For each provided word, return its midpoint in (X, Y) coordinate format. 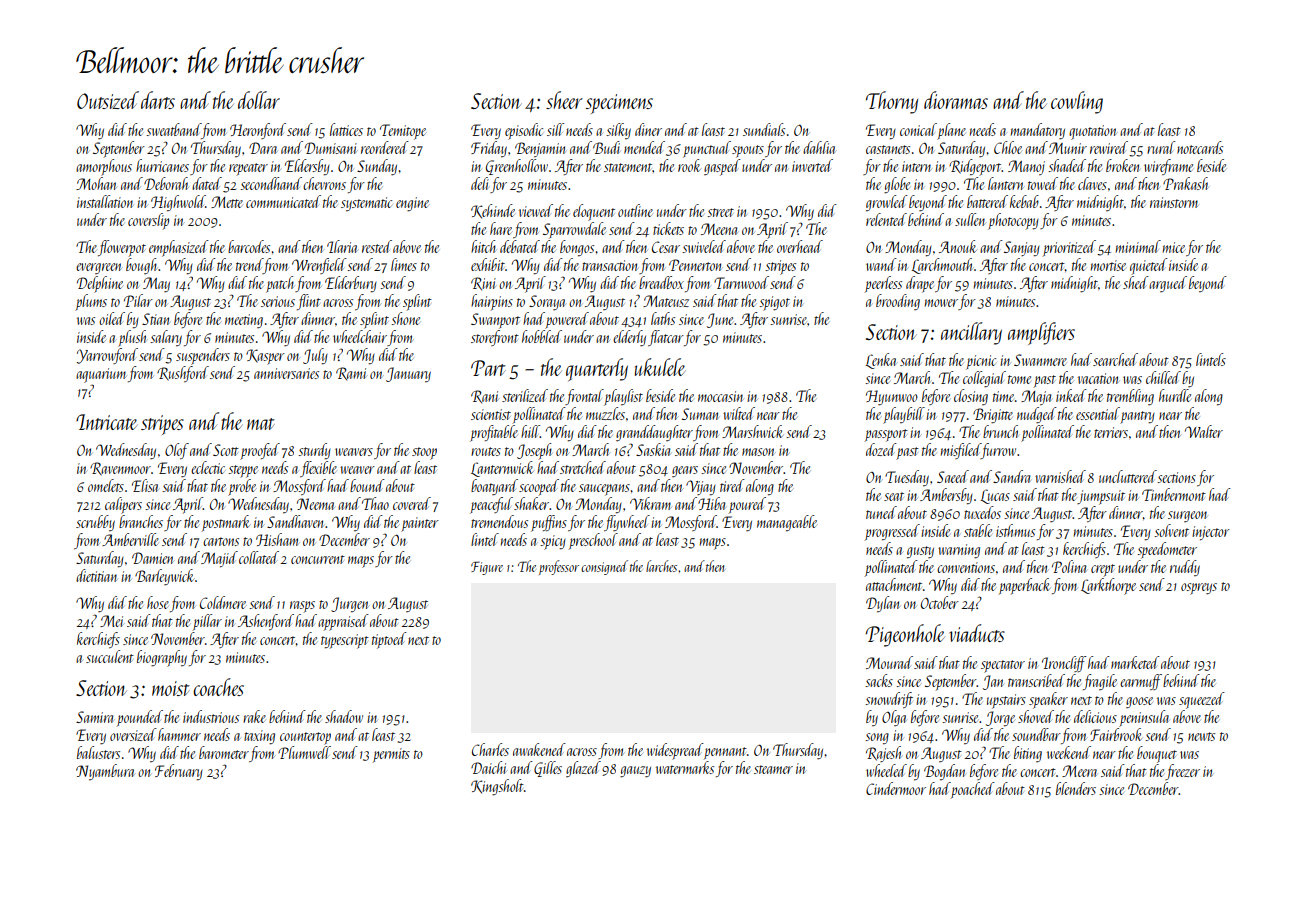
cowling (1077, 102)
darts (158, 100)
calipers (123, 505)
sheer (564, 100)
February (179, 772)
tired (732, 485)
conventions (966, 567)
